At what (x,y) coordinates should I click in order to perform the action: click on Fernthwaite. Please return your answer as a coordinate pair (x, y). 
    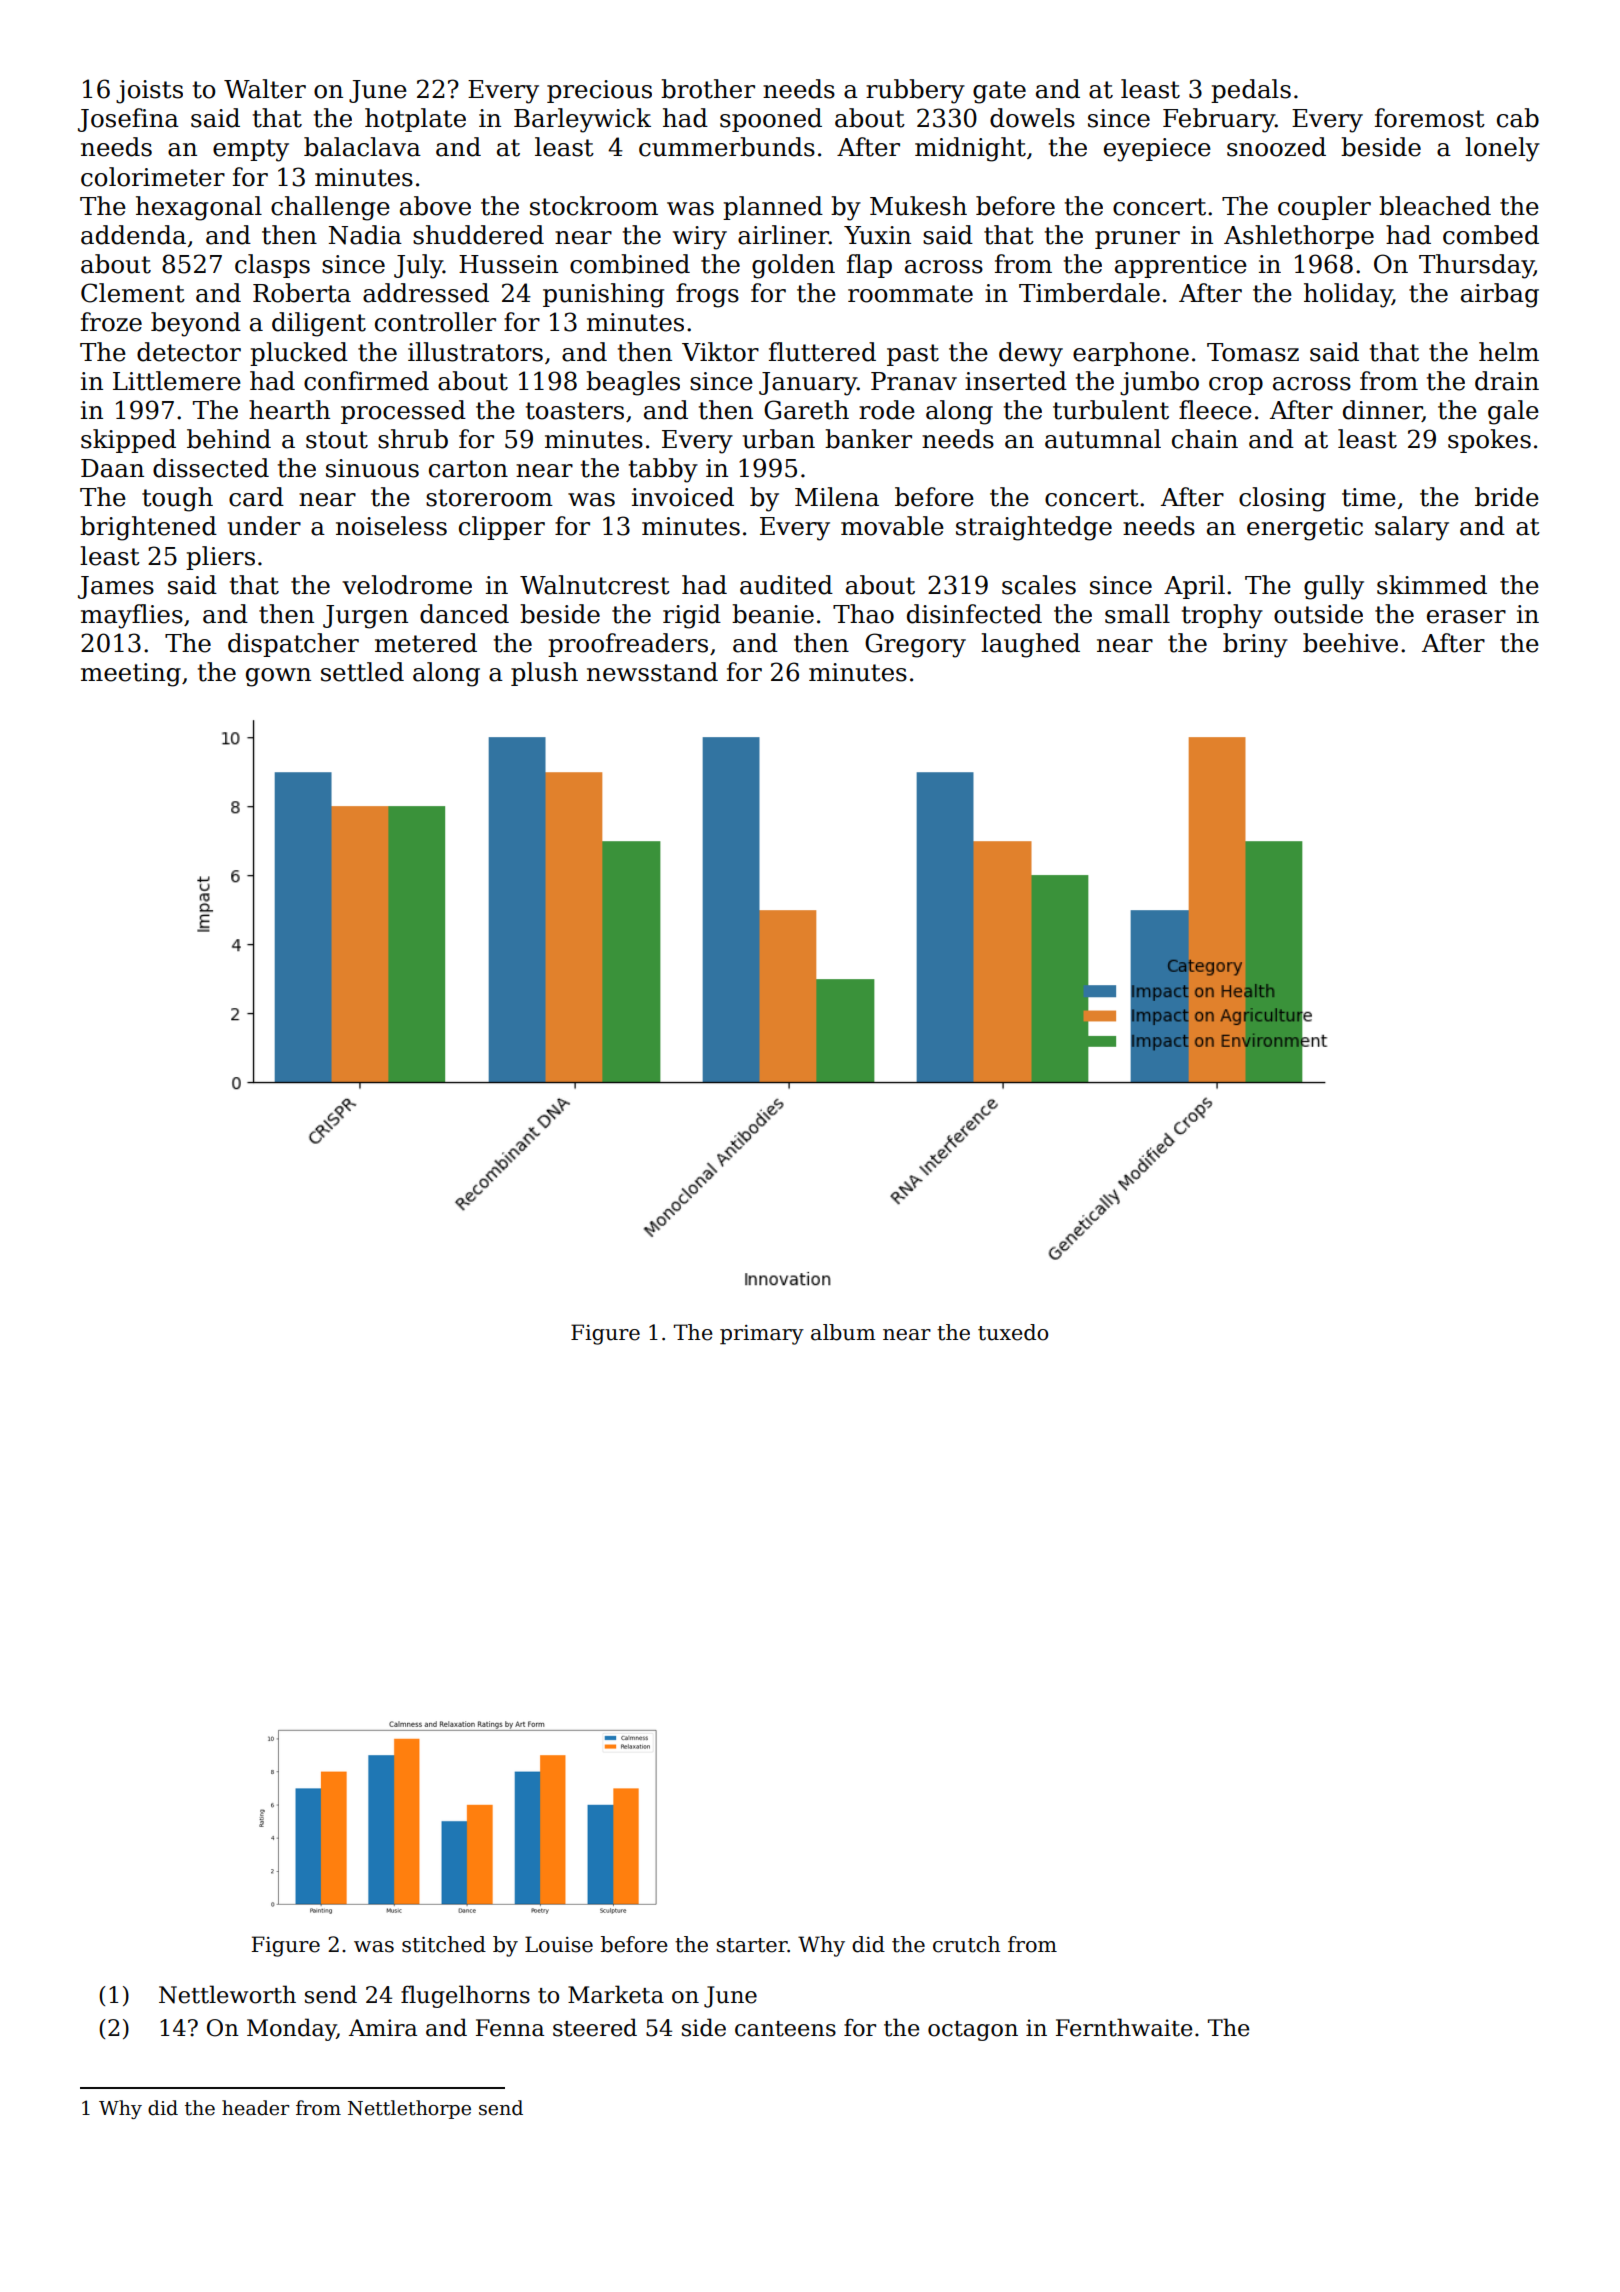
    Looking at the image, I should click on (1124, 2027).
